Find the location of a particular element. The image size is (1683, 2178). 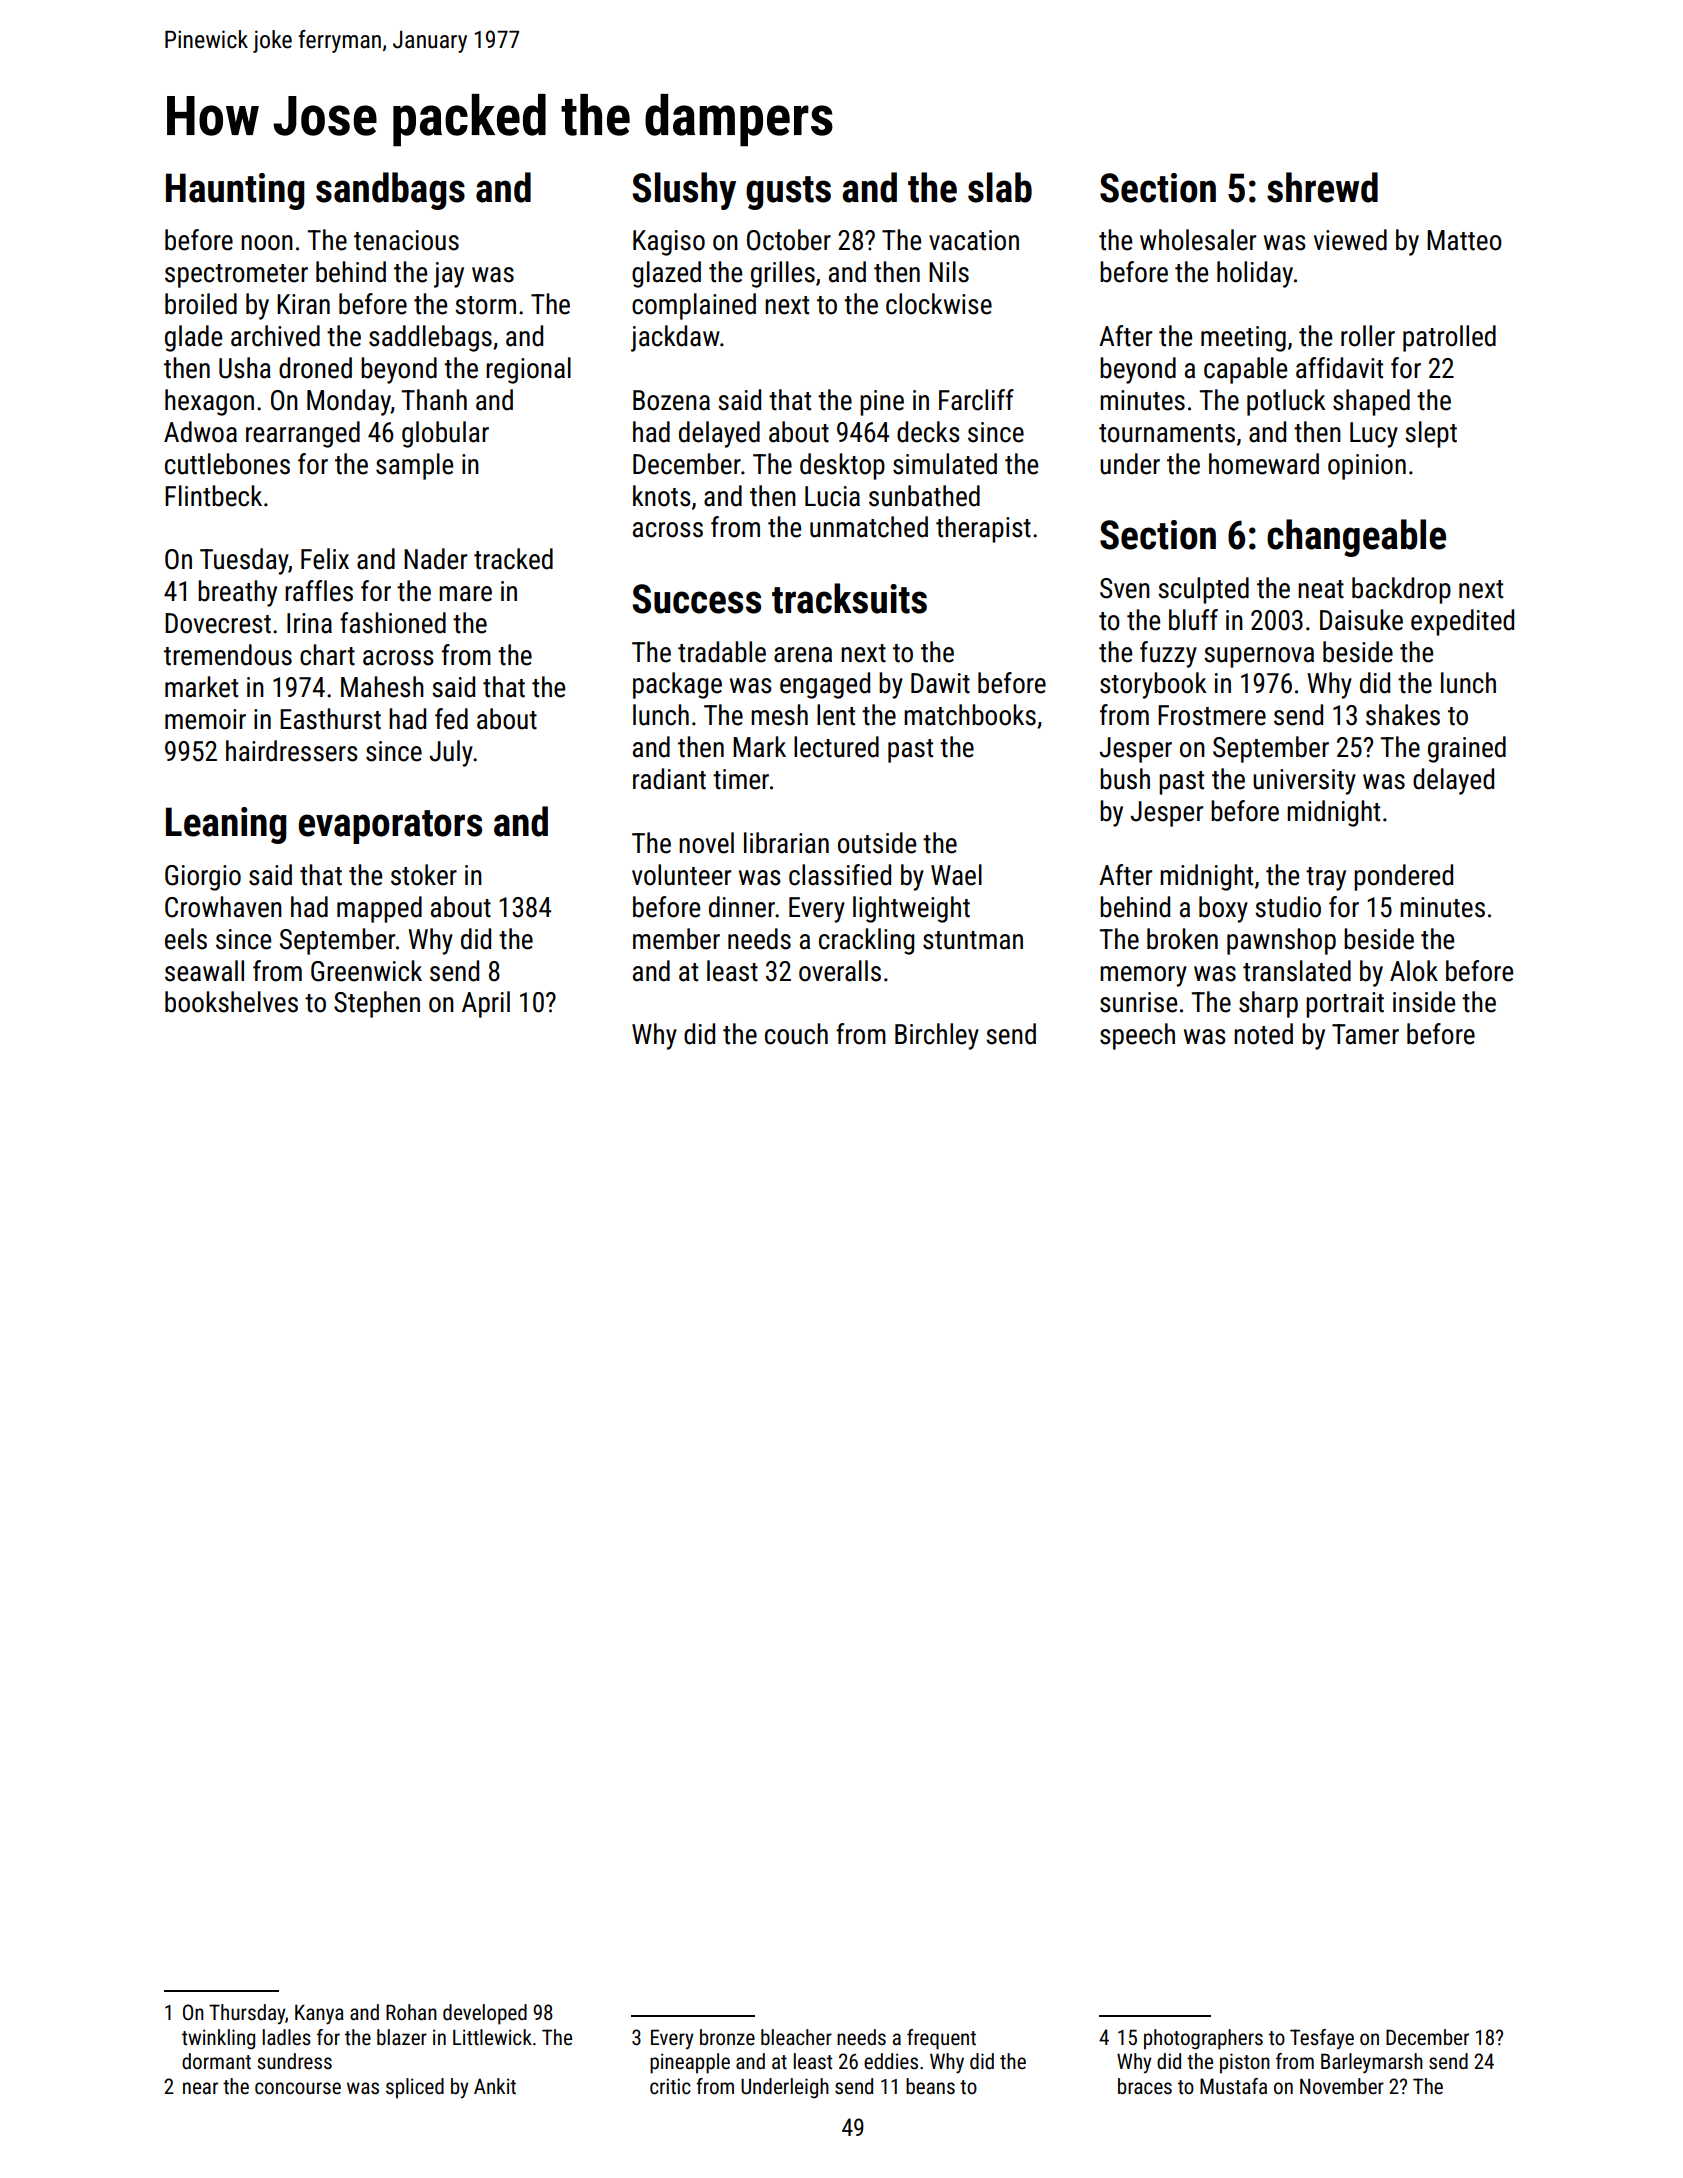

bookshelves is located at coordinates (231, 1002).
